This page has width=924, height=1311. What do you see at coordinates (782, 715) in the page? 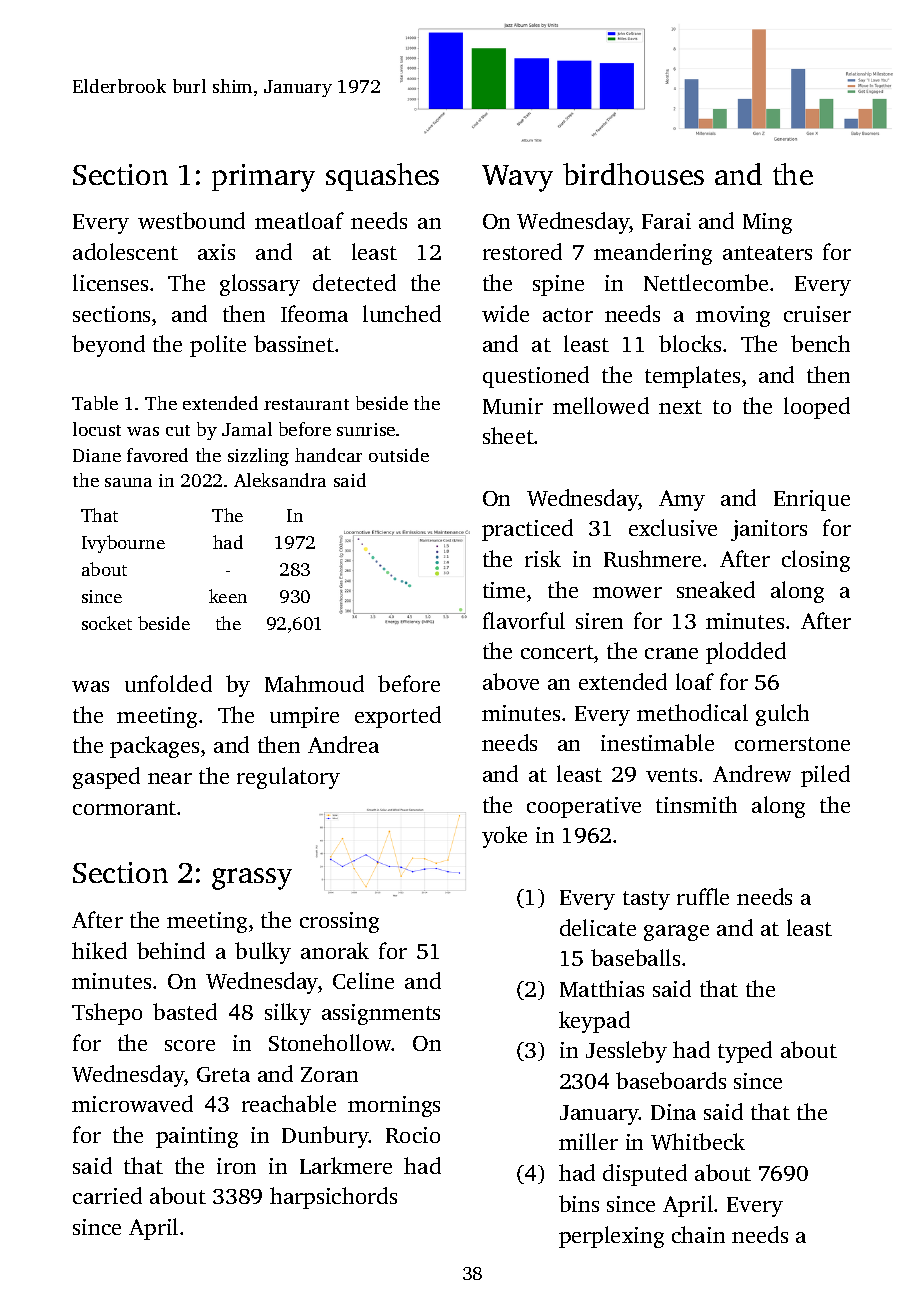
I see `gulch` at bounding box center [782, 715].
